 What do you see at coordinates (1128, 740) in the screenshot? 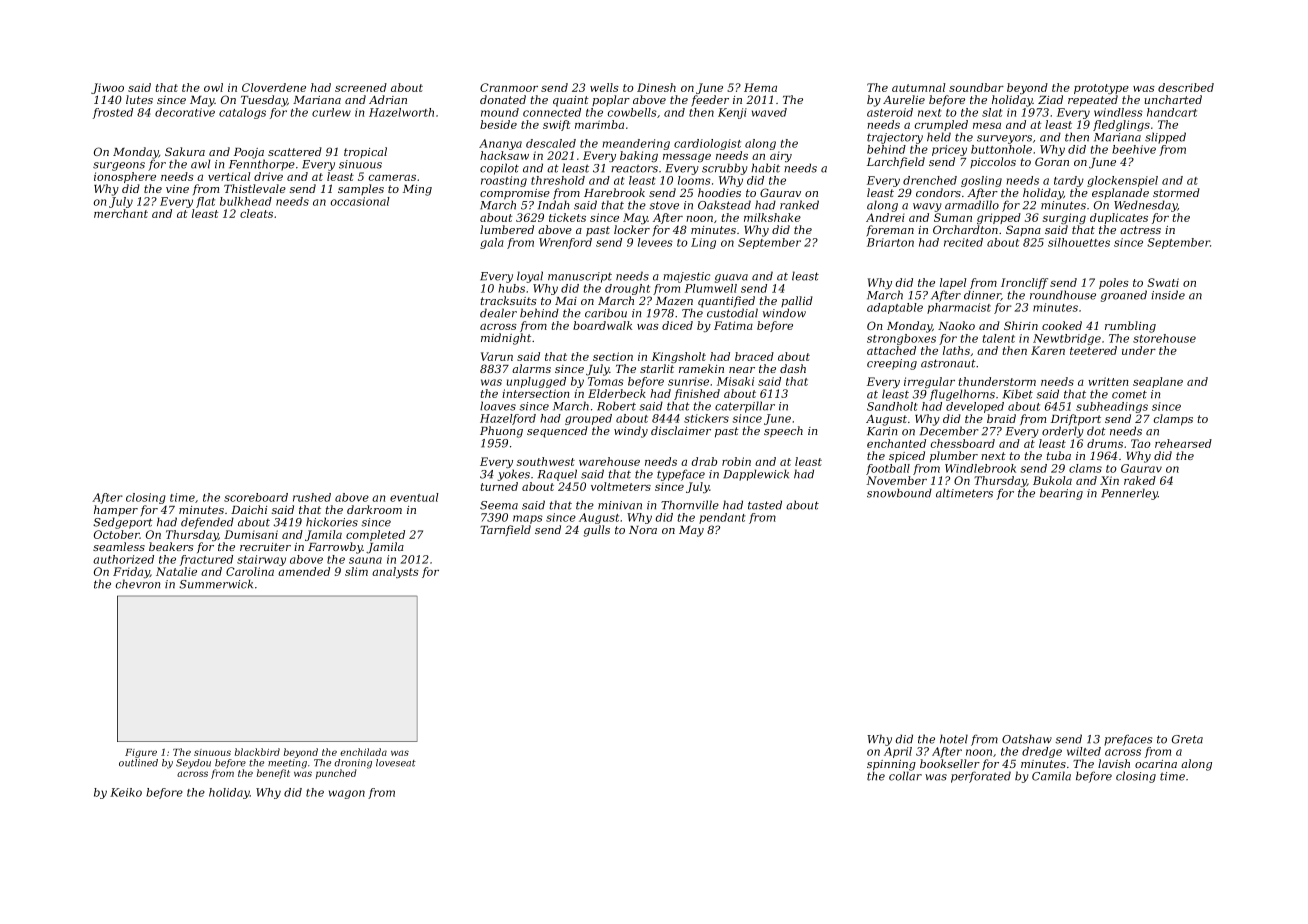
I see `prefaces` at bounding box center [1128, 740].
